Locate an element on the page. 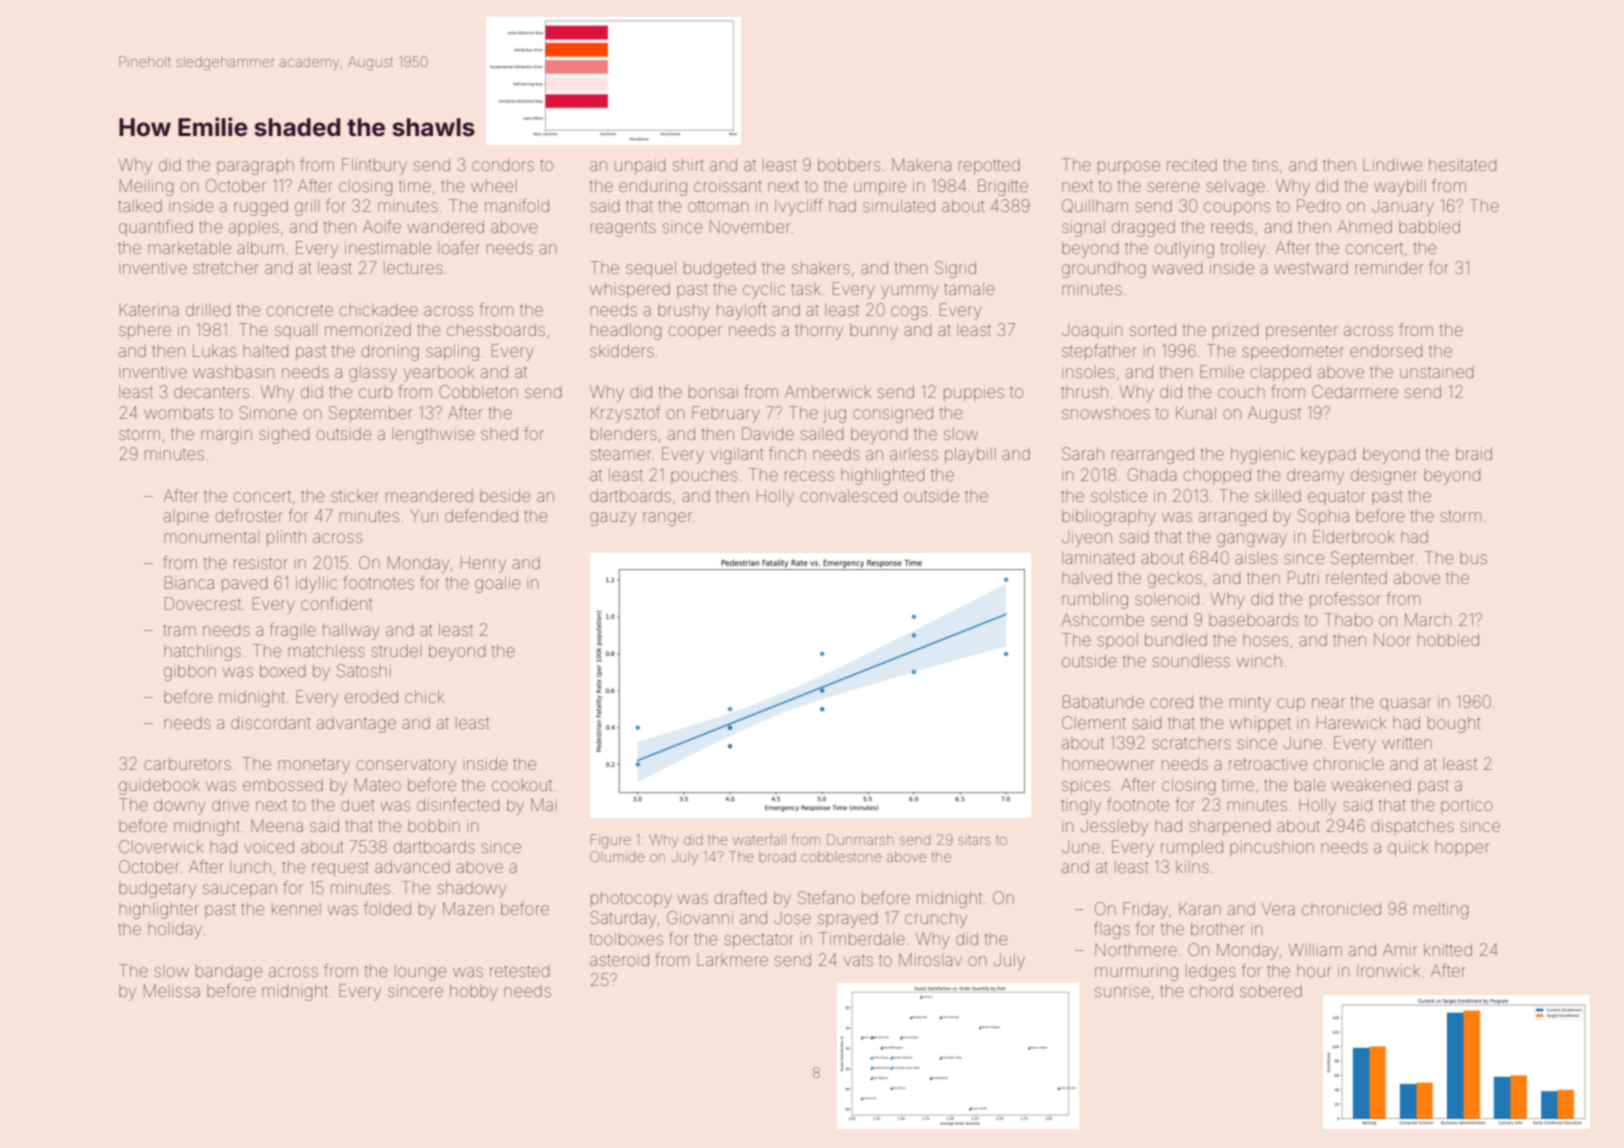  hesitated is located at coordinates (1462, 164).
